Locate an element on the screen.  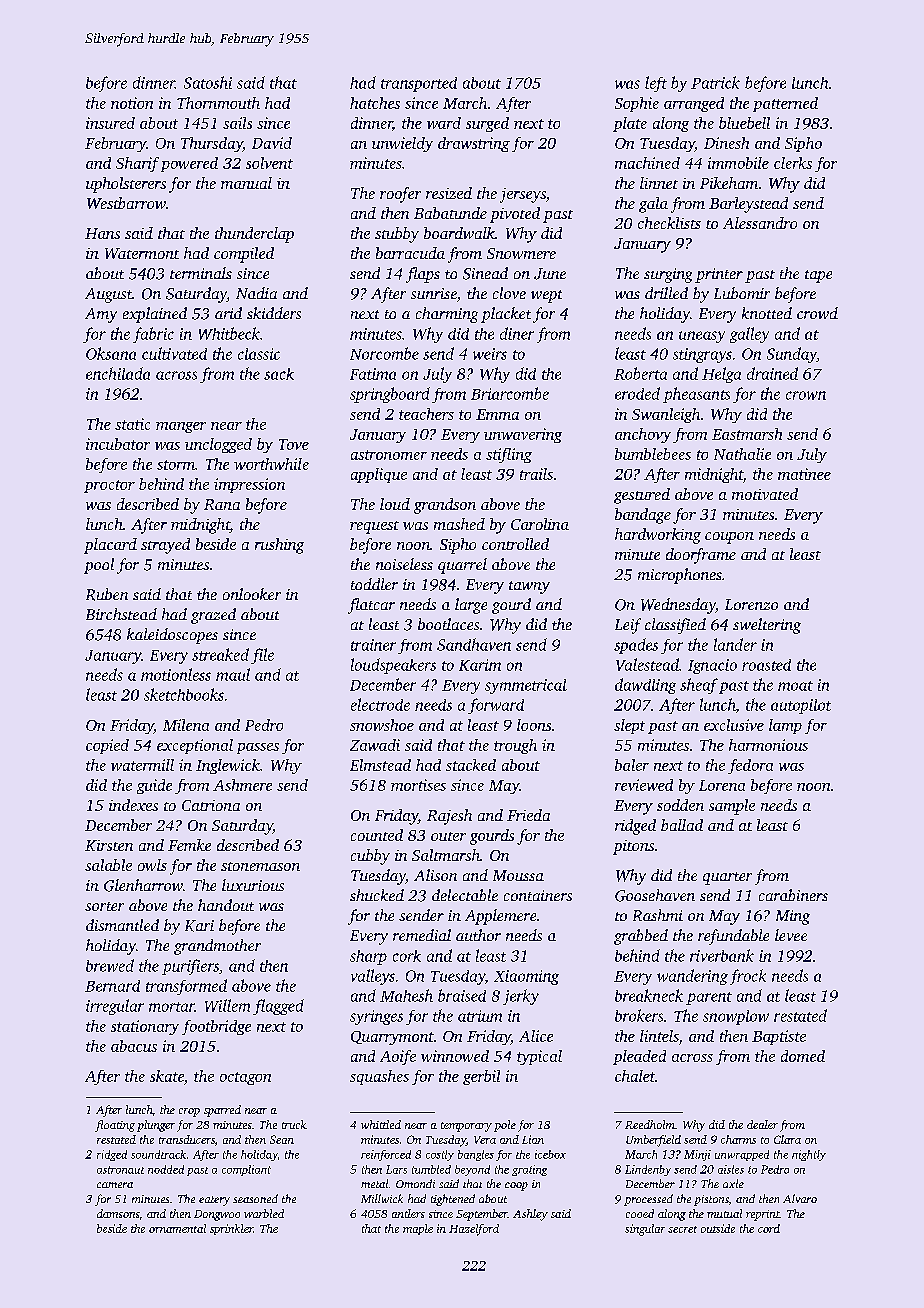
barracuda is located at coordinates (410, 253).
